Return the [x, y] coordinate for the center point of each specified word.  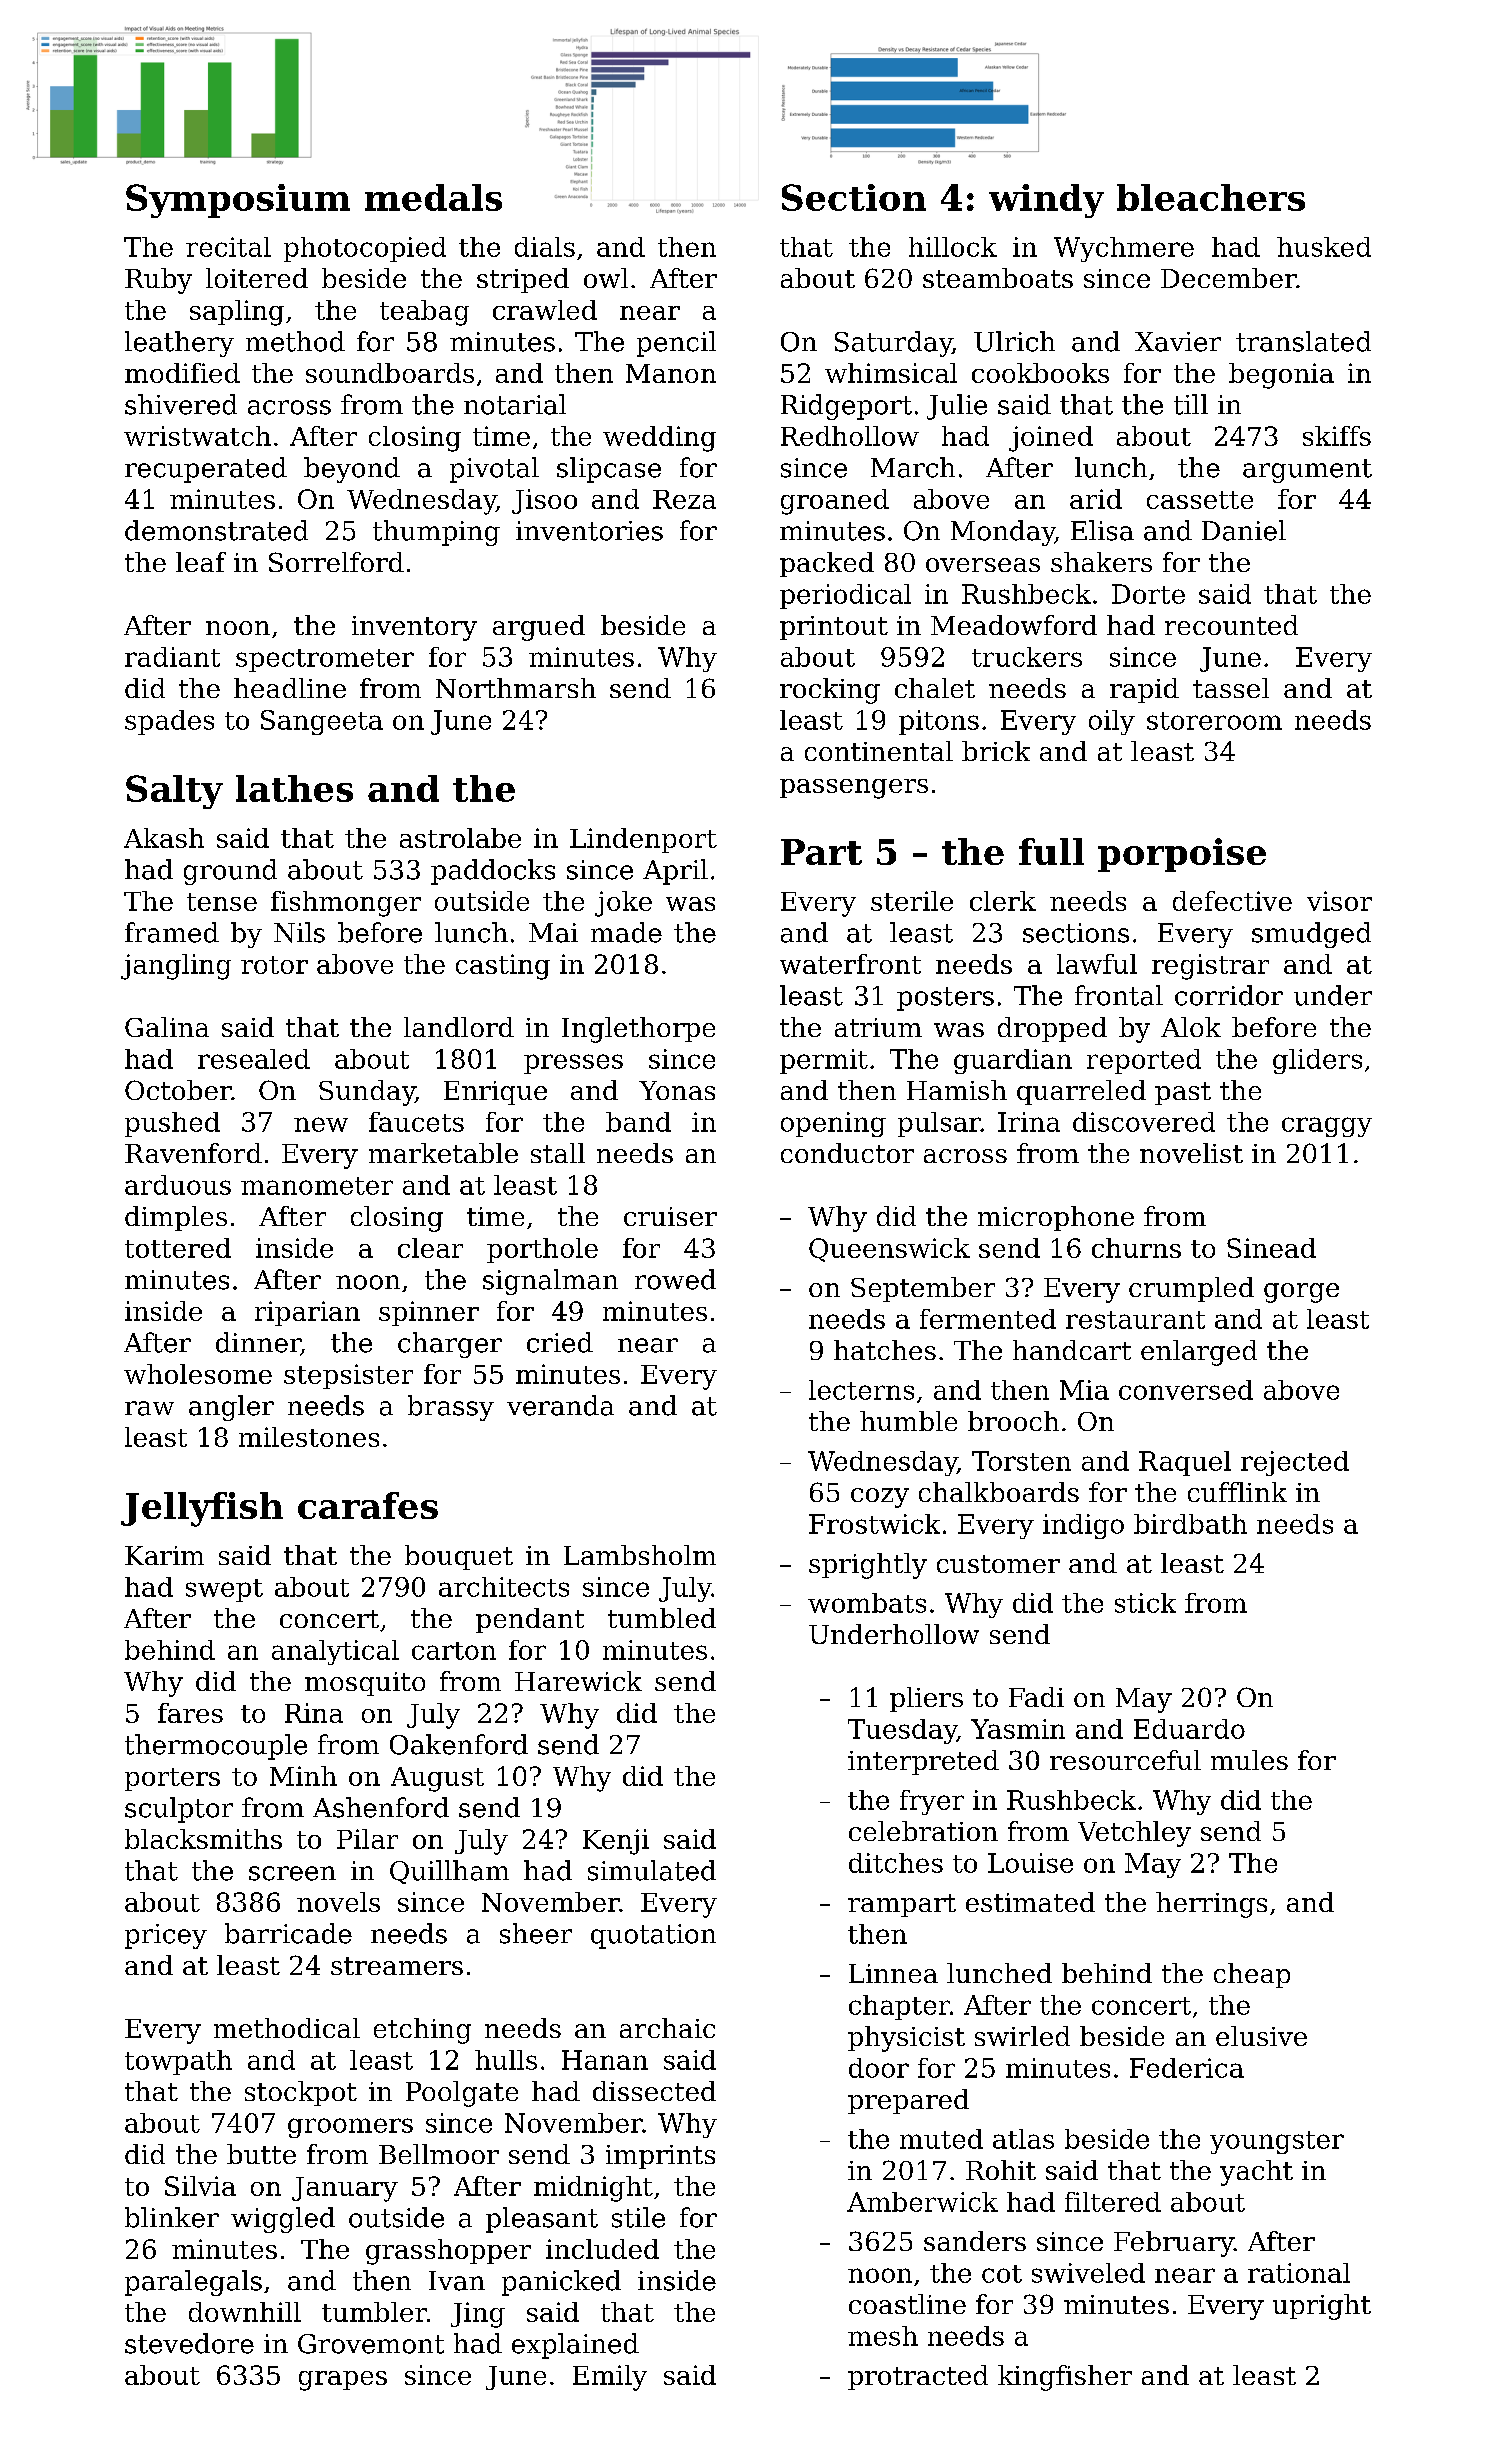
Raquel [1185, 1463]
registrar [1210, 967]
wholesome [198, 1374]
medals [433, 197]
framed [172, 932]
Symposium [238, 201]
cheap [1252, 1975]
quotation [653, 1936]
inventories [589, 531]
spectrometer [325, 660]
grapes [343, 2381]
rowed [675, 1279]
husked [1324, 247]
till [1191, 404]
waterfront [850, 964]
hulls [506, 2060]
